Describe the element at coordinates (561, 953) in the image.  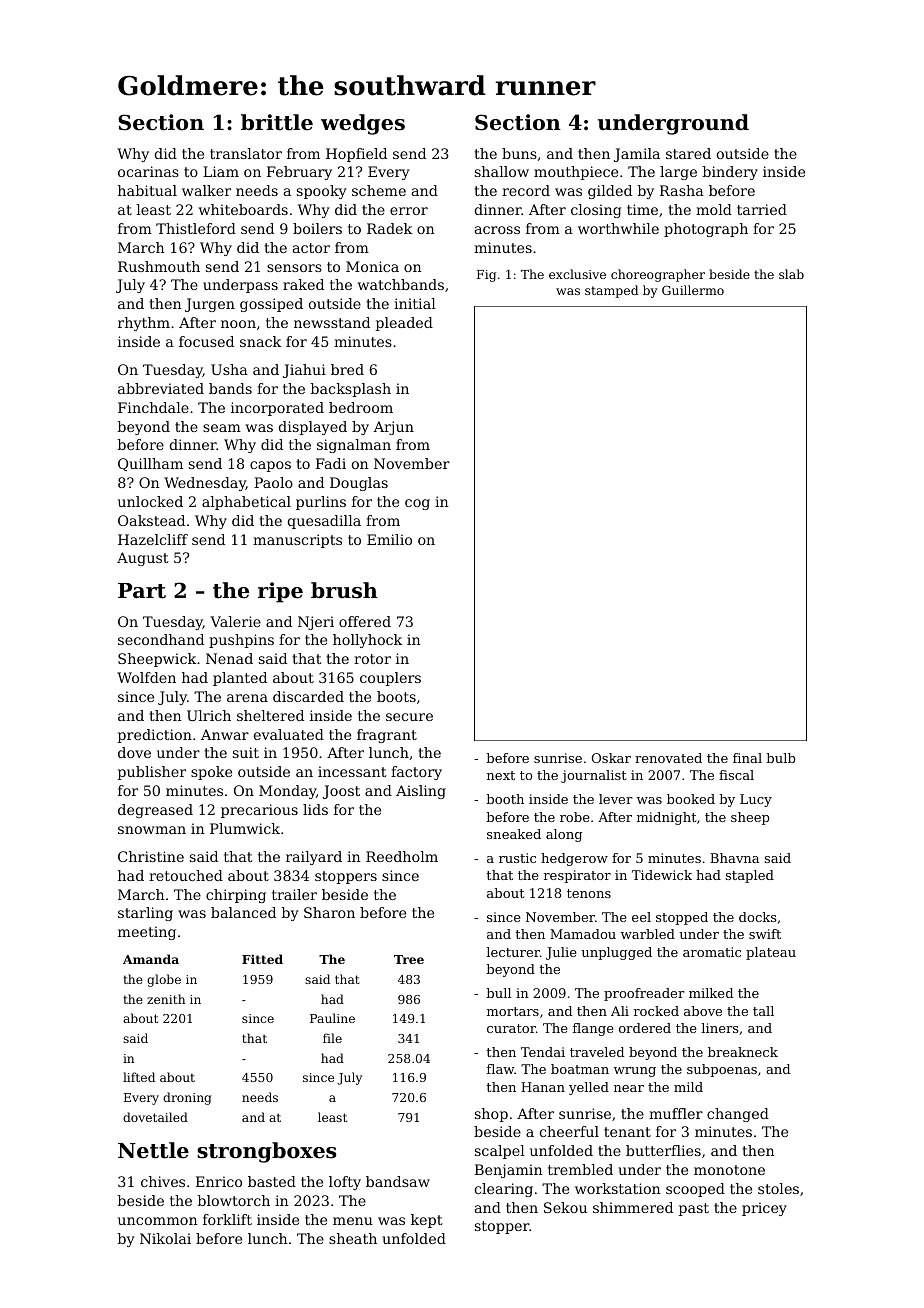
I see `Julie` at that location.
